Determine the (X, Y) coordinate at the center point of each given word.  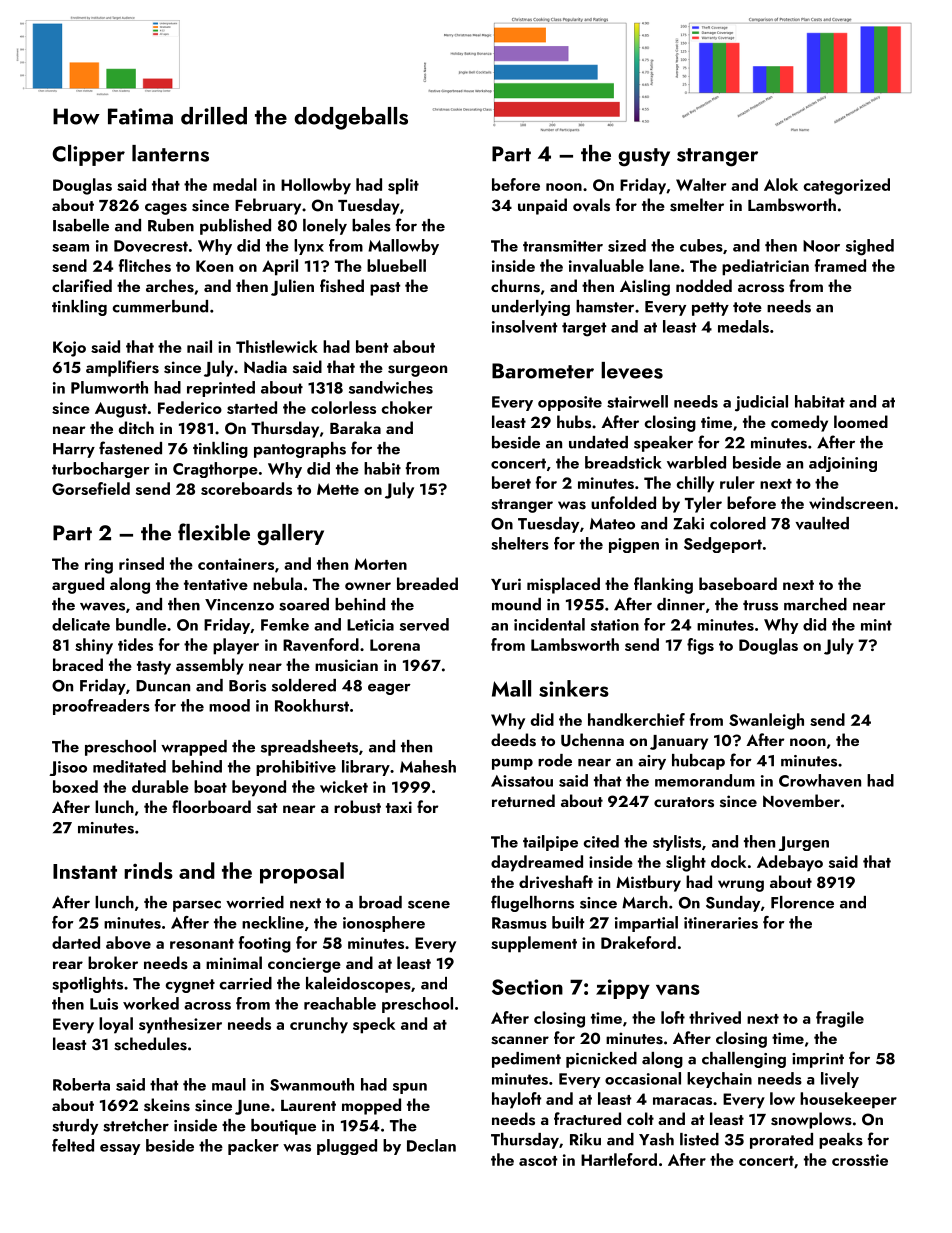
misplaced (563, 585)
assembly (210, 666)
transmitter (563, 246)
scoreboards (246, 488)
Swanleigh (766, 721)
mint (876, 625)
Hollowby (316, 186)
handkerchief (636, 719)
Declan (431, 1145)
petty (710, 309)
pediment (526, 1060)
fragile (840, 1019)
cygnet (190, 986)
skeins (167, 1105)
